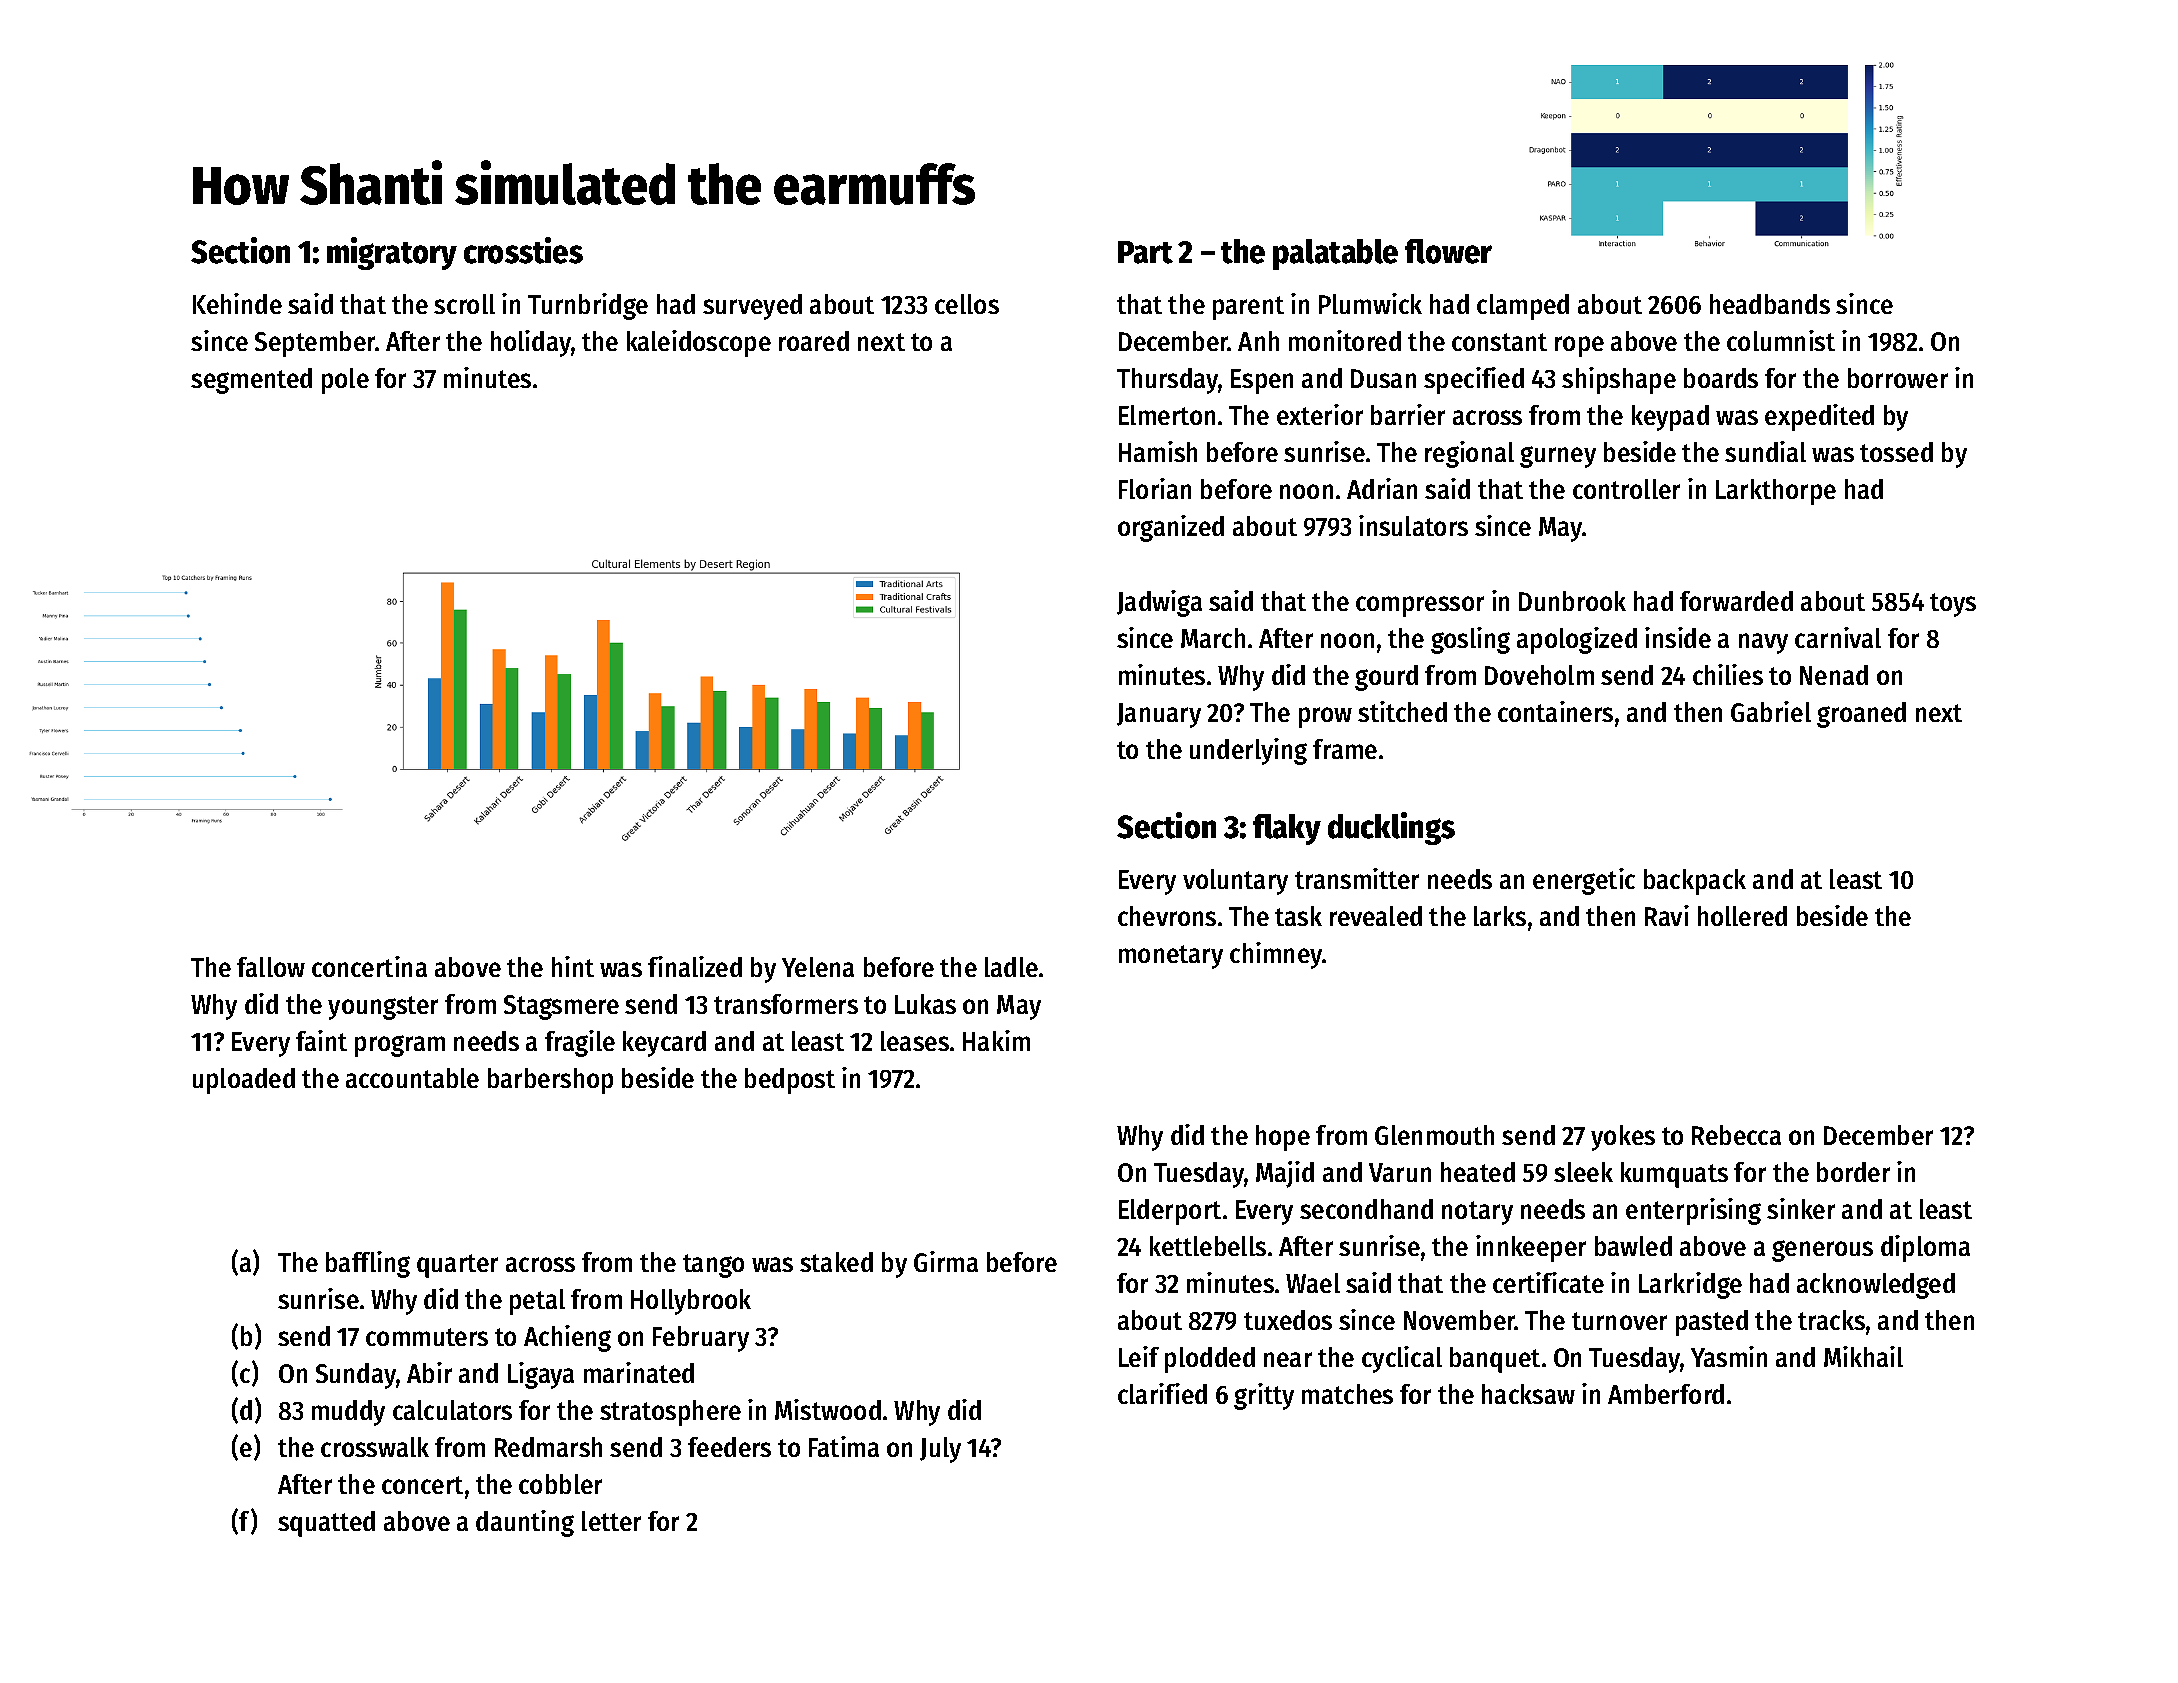 The image size is (2178, 1683). Describe the element at coordinates (1736, 1135) in the screenshot. I see `Rebecca` at that location.
